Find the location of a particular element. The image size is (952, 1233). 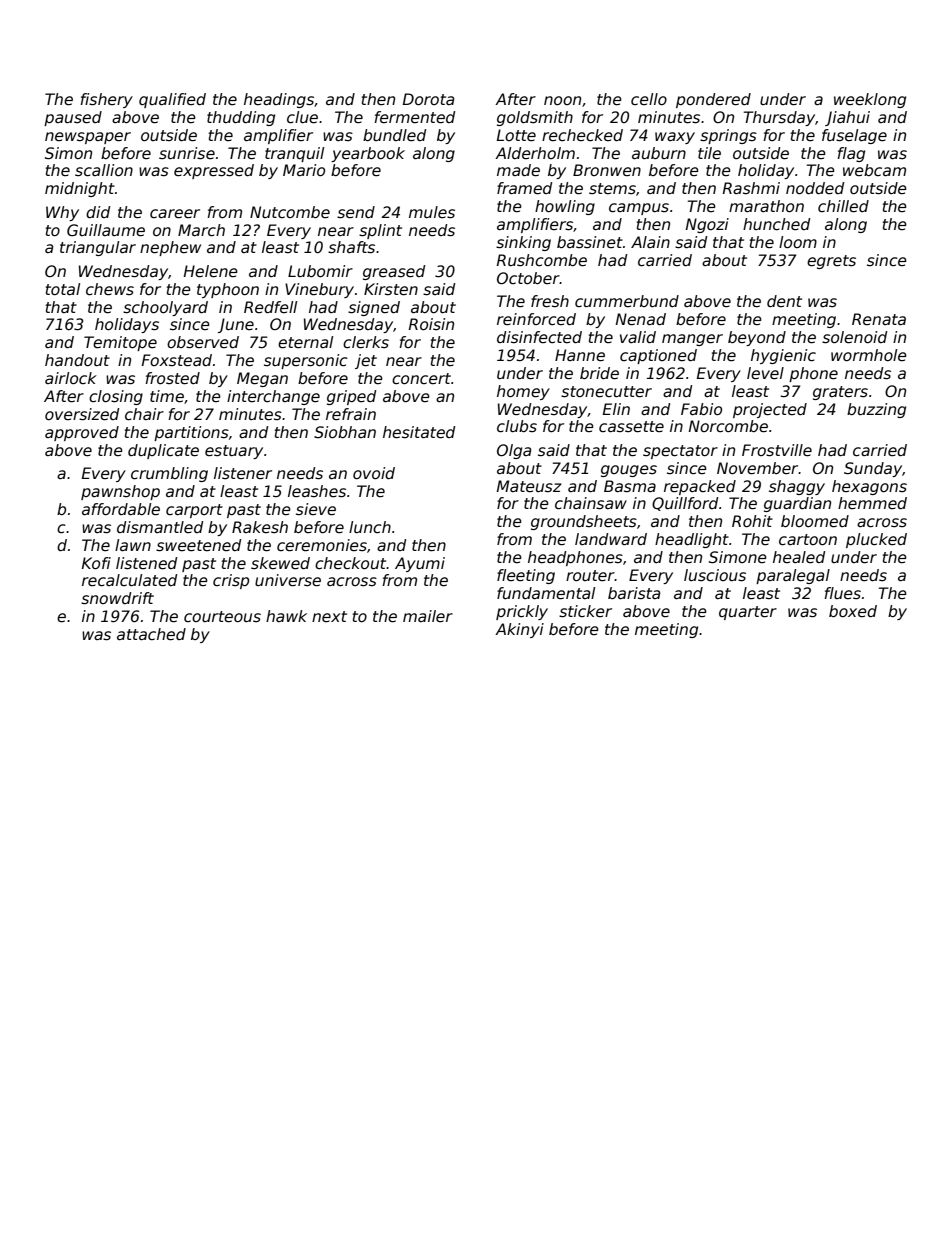

qualified is located at coordinates (172, 100).
